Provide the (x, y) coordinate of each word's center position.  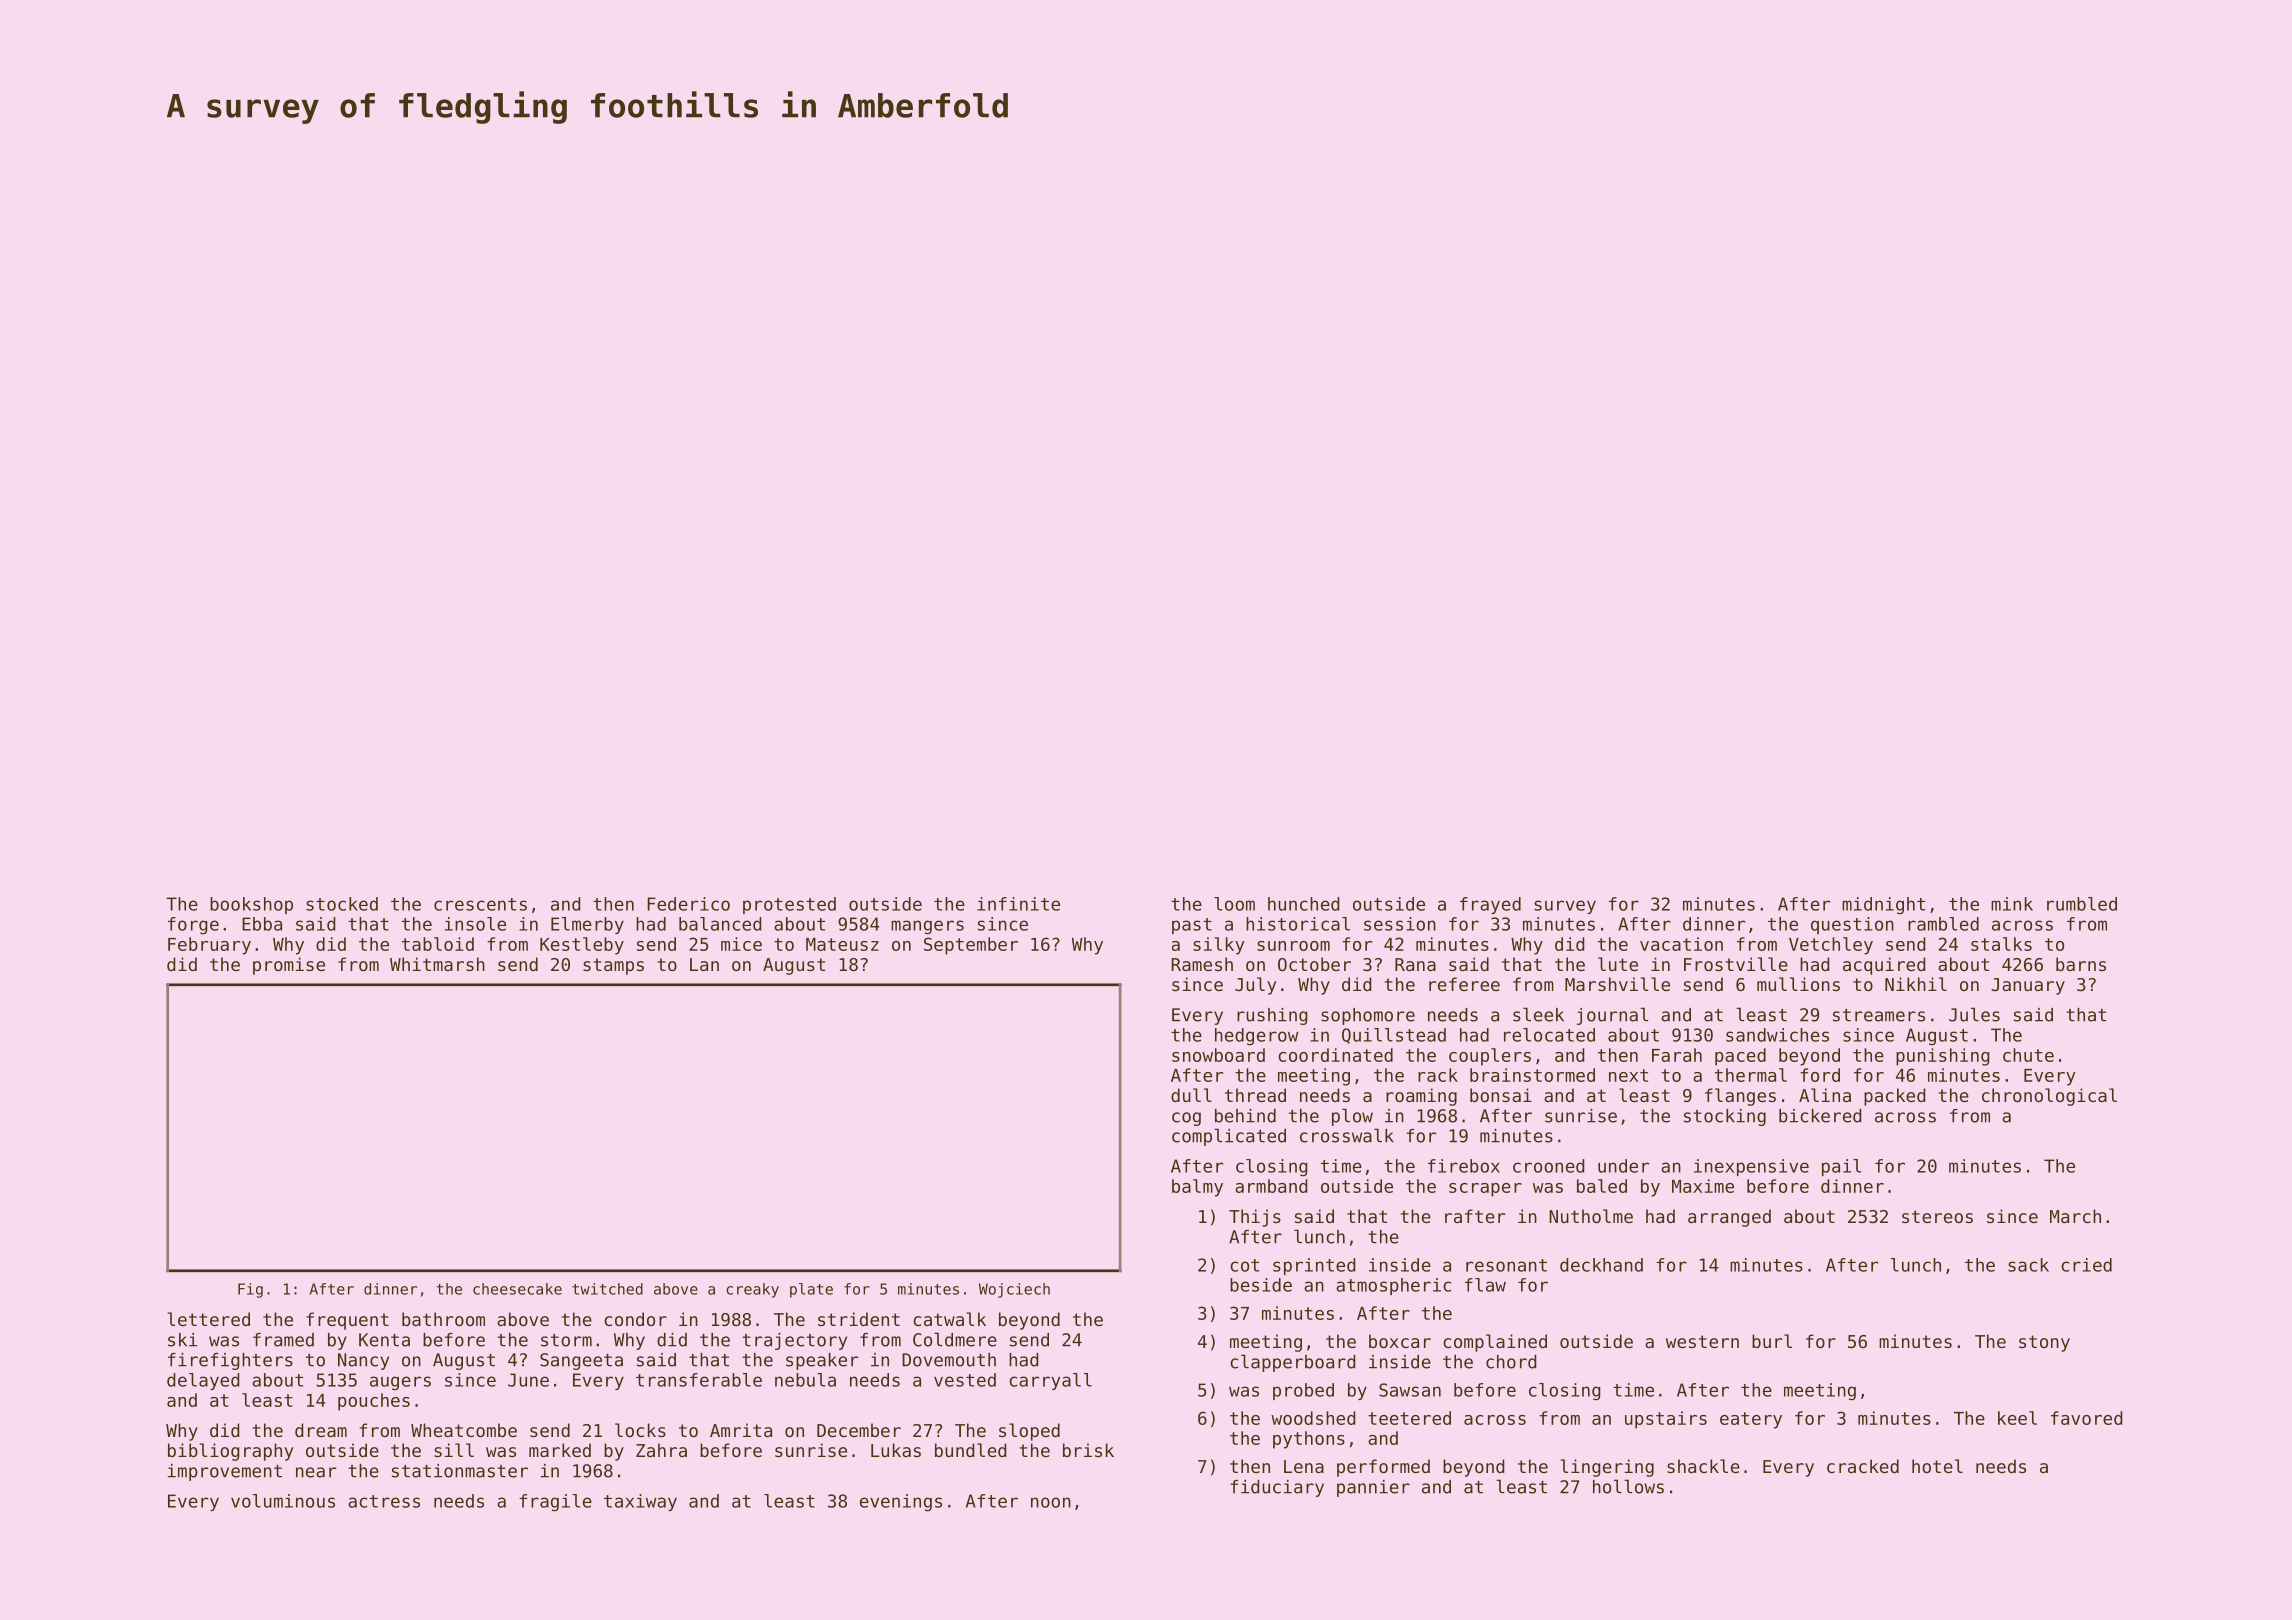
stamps (613, 966)
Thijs (1255, 1218)
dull (1191, 1095)
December (859, 1430)
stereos (1937, 1216)
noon (1051, 1502)
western (1702, 1341)
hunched (1304, 904)
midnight (1883, 906)
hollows (1628, 1486)
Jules (1974, 1014)
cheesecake (517, 1289)
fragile (555, 1503)
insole (475, 924)
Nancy (363, 1361)
